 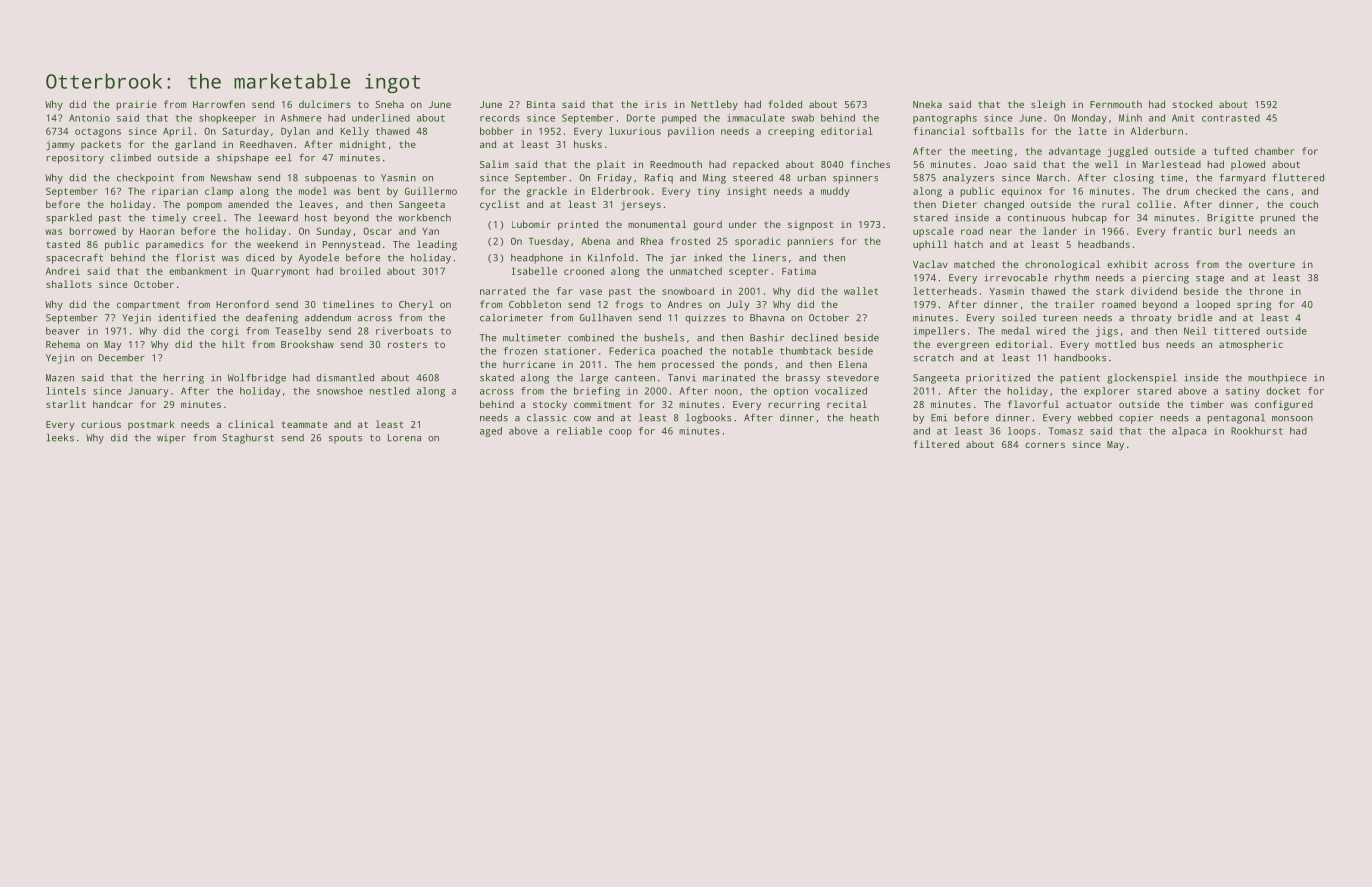 I want to click on leeks, so click(x=60, y=438).
